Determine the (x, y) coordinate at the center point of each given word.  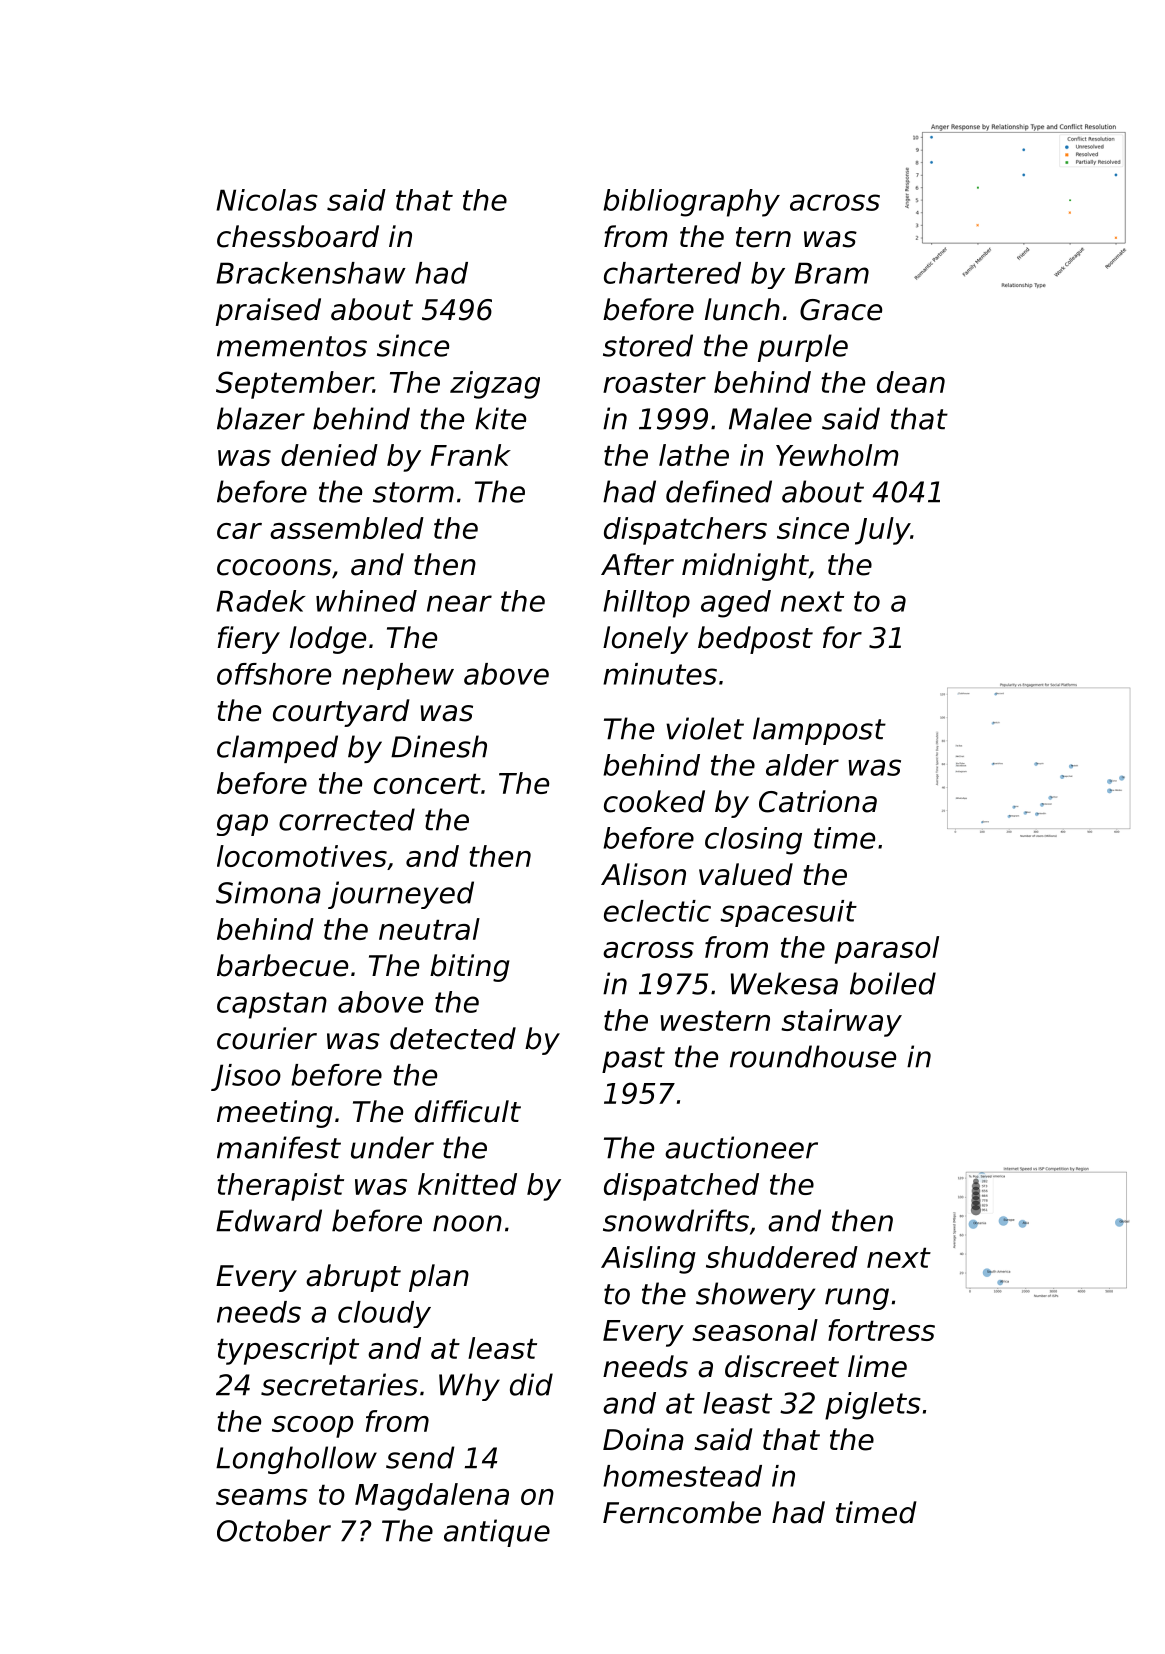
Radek (261, 601)
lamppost (819, 731)
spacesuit (788, 913)
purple (803, 348)
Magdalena (432, 1497)
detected (453, 1038)
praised (268, 312)
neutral (429, 929)
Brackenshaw (311, 273)
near (459, 603)
